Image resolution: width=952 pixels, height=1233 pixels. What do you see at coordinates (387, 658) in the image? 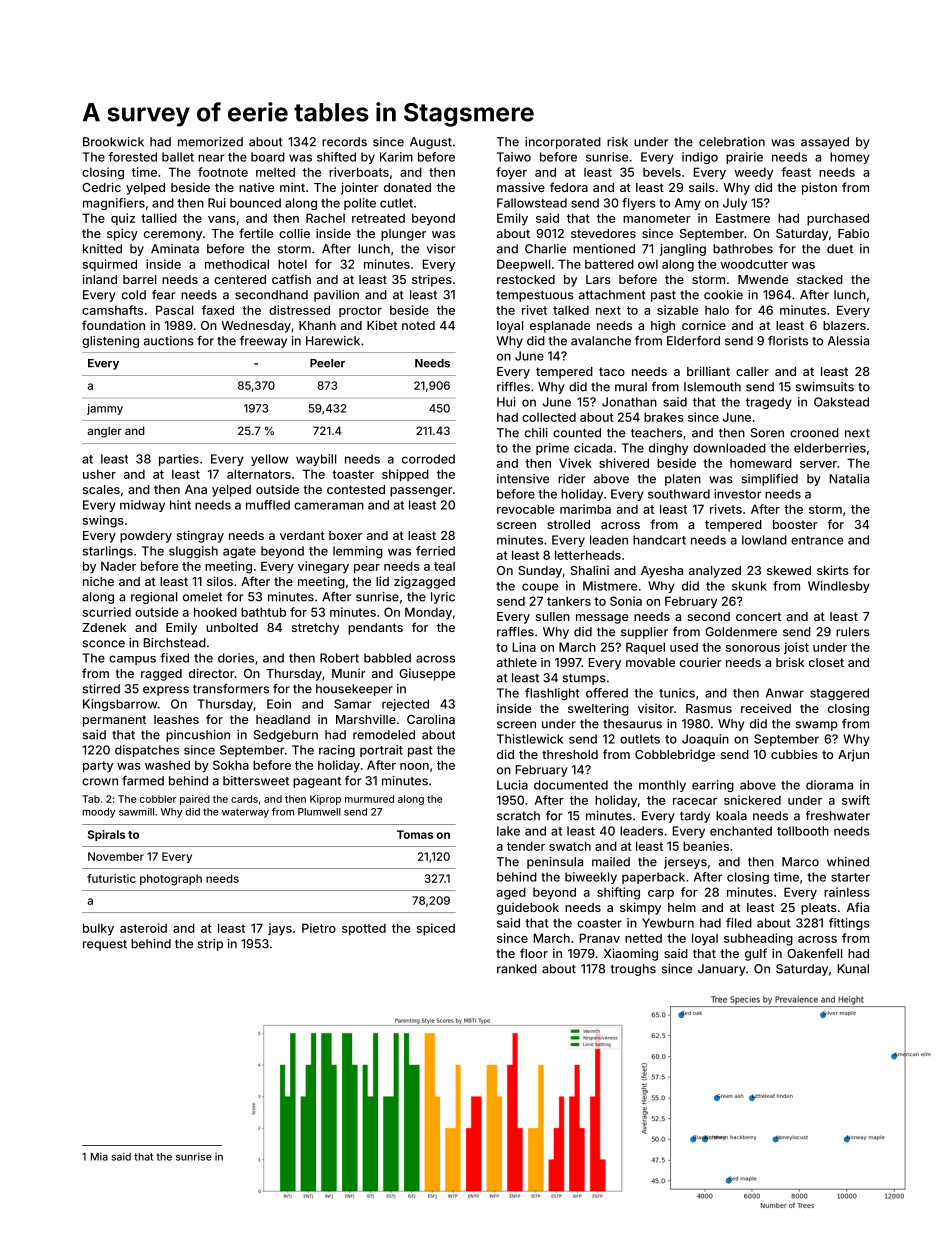
I see `babbled` at bounding box center [387, 658].
